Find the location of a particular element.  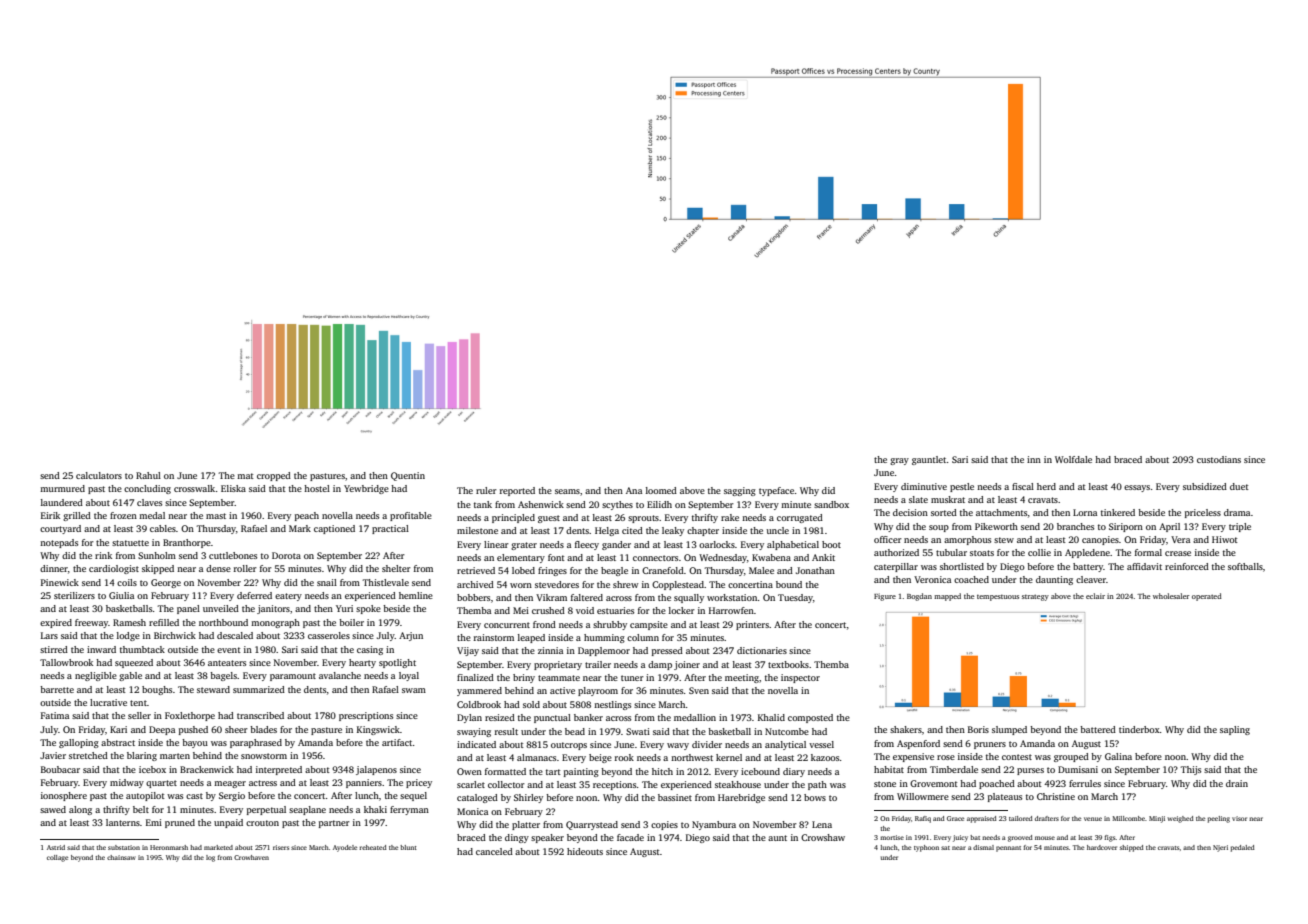

Dapplemoor is located at coordinates (604, 651).
